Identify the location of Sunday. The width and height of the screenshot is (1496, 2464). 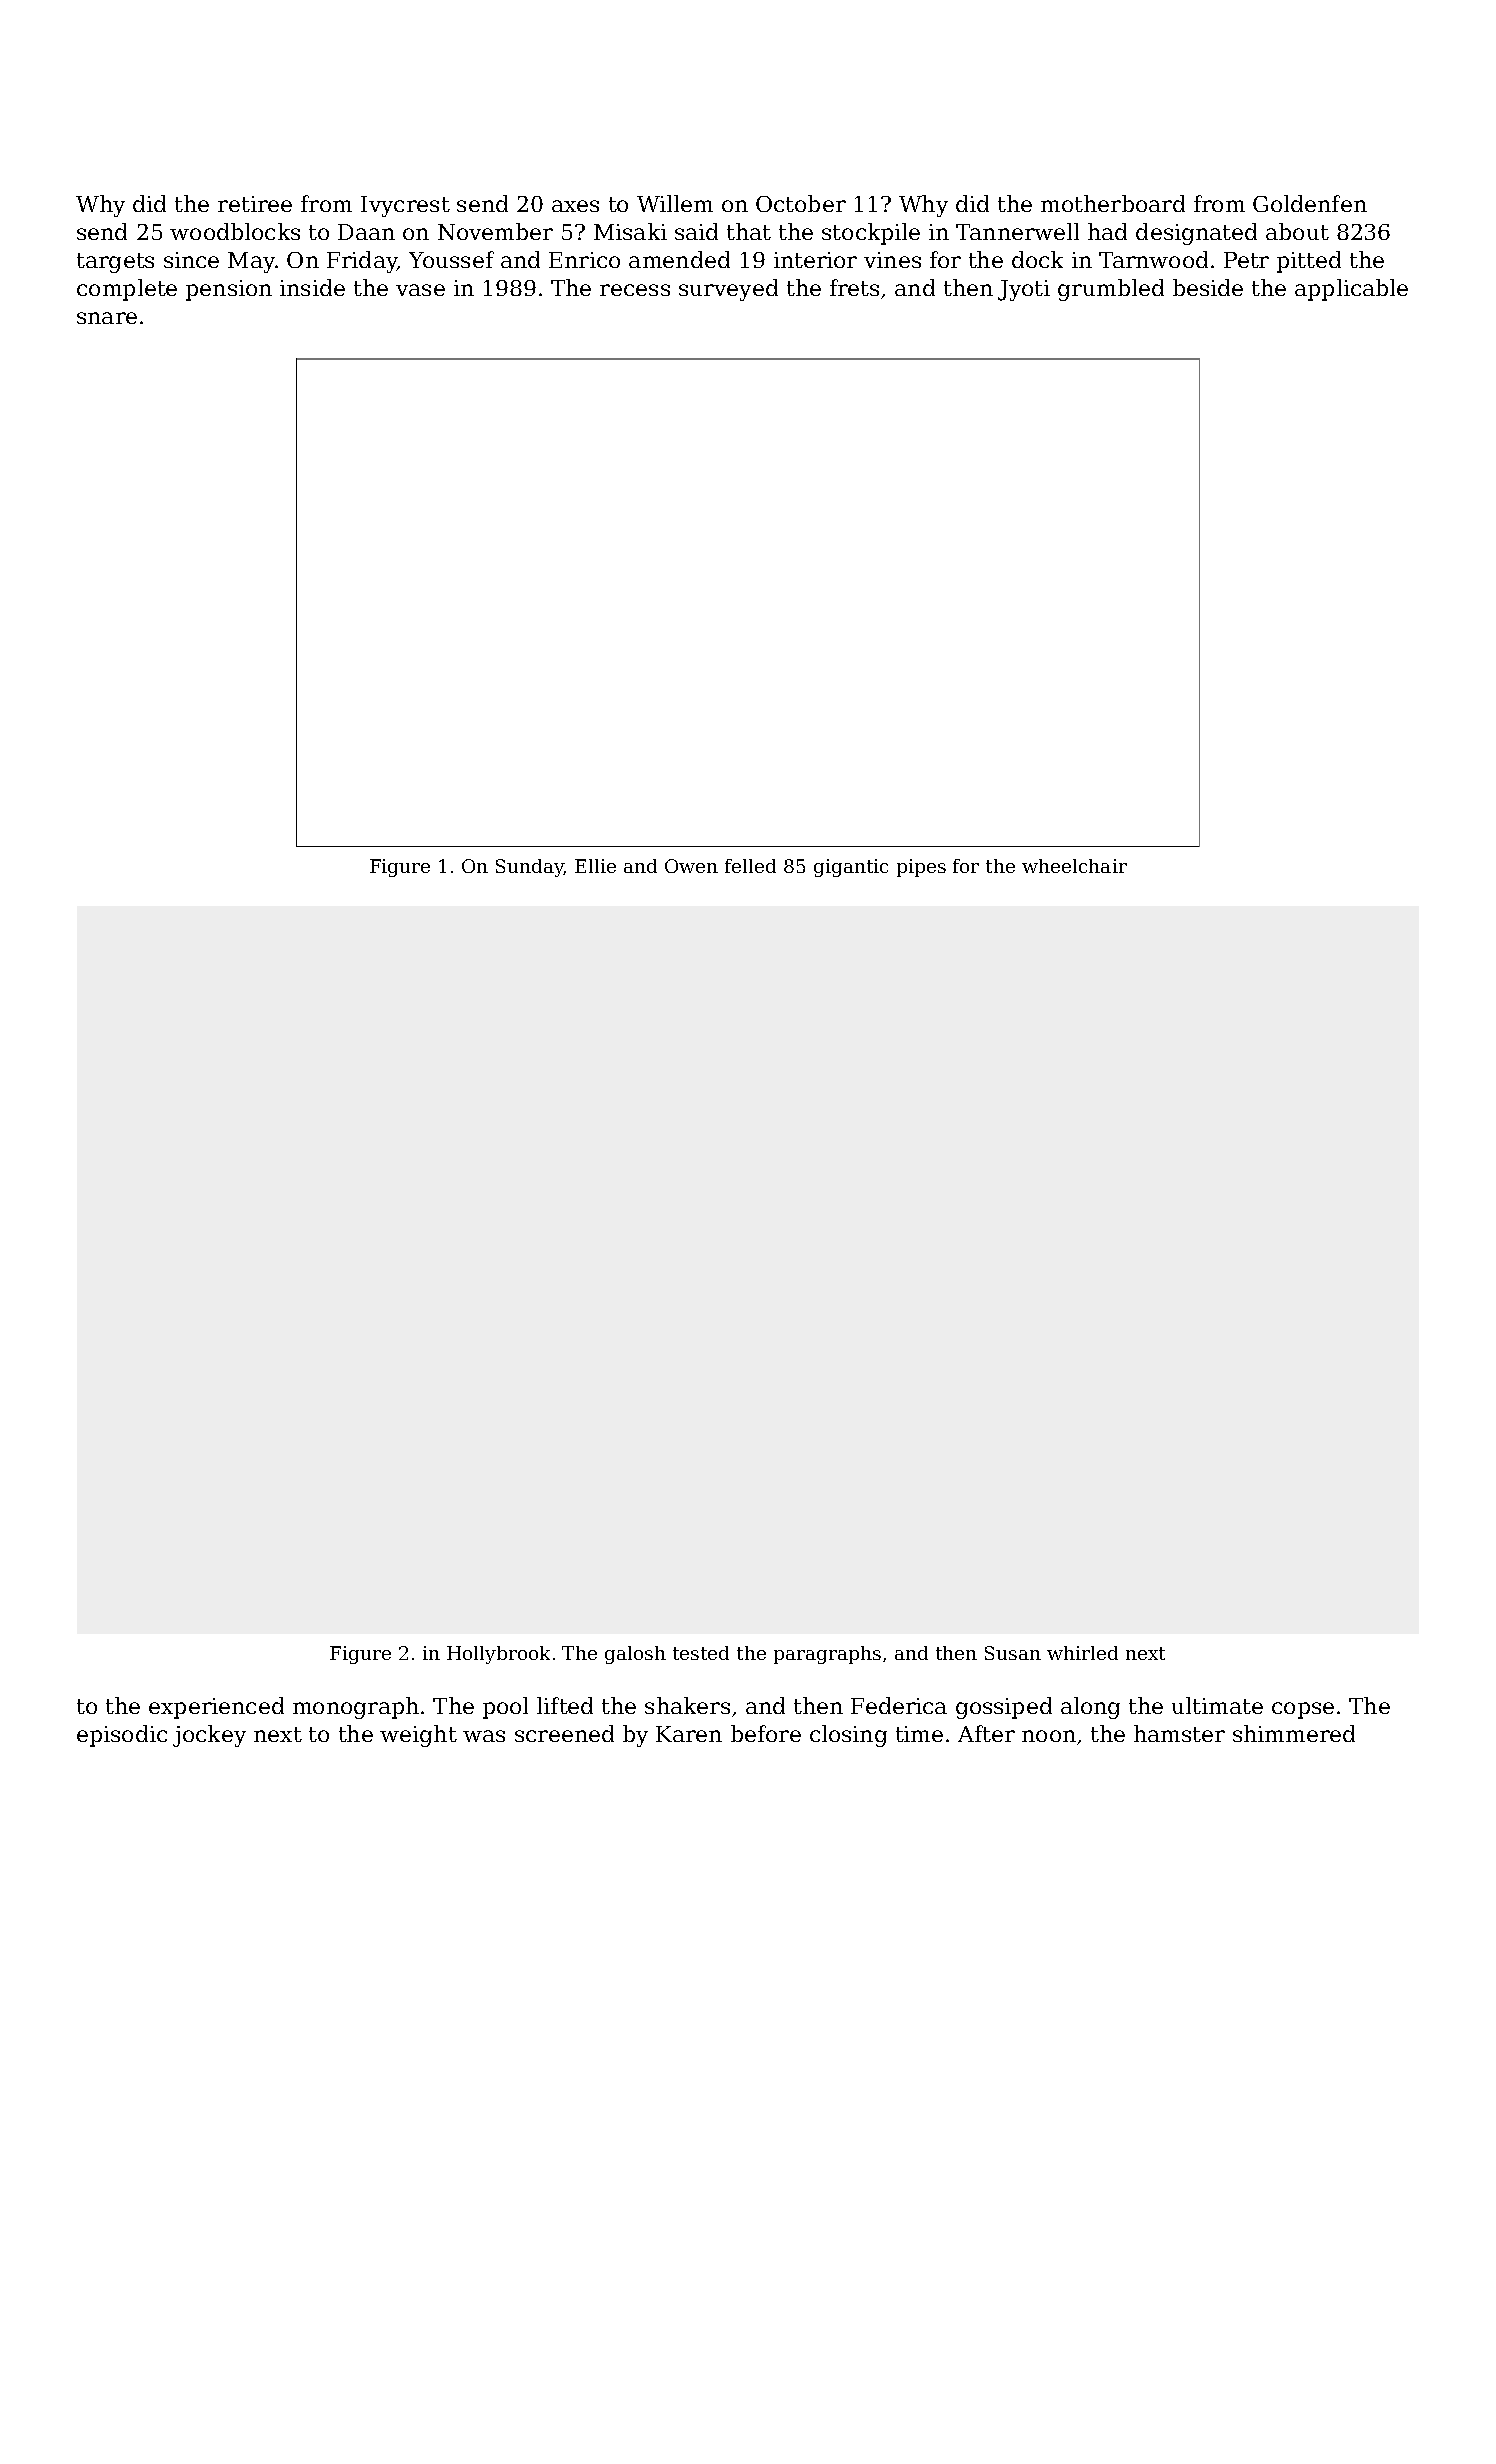
(530, 868).
